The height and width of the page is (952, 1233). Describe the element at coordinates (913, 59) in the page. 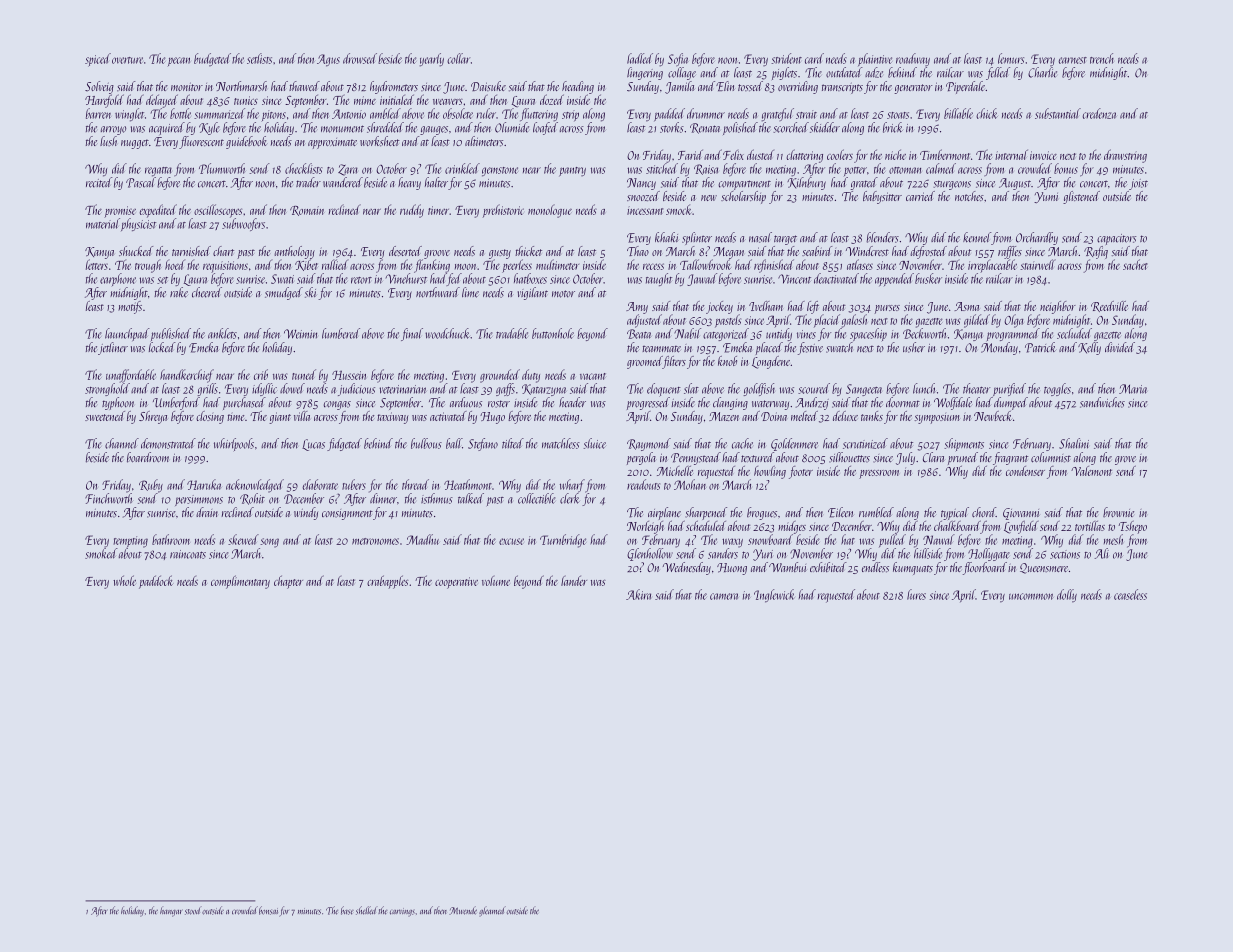

I see `roadway` at that location.
